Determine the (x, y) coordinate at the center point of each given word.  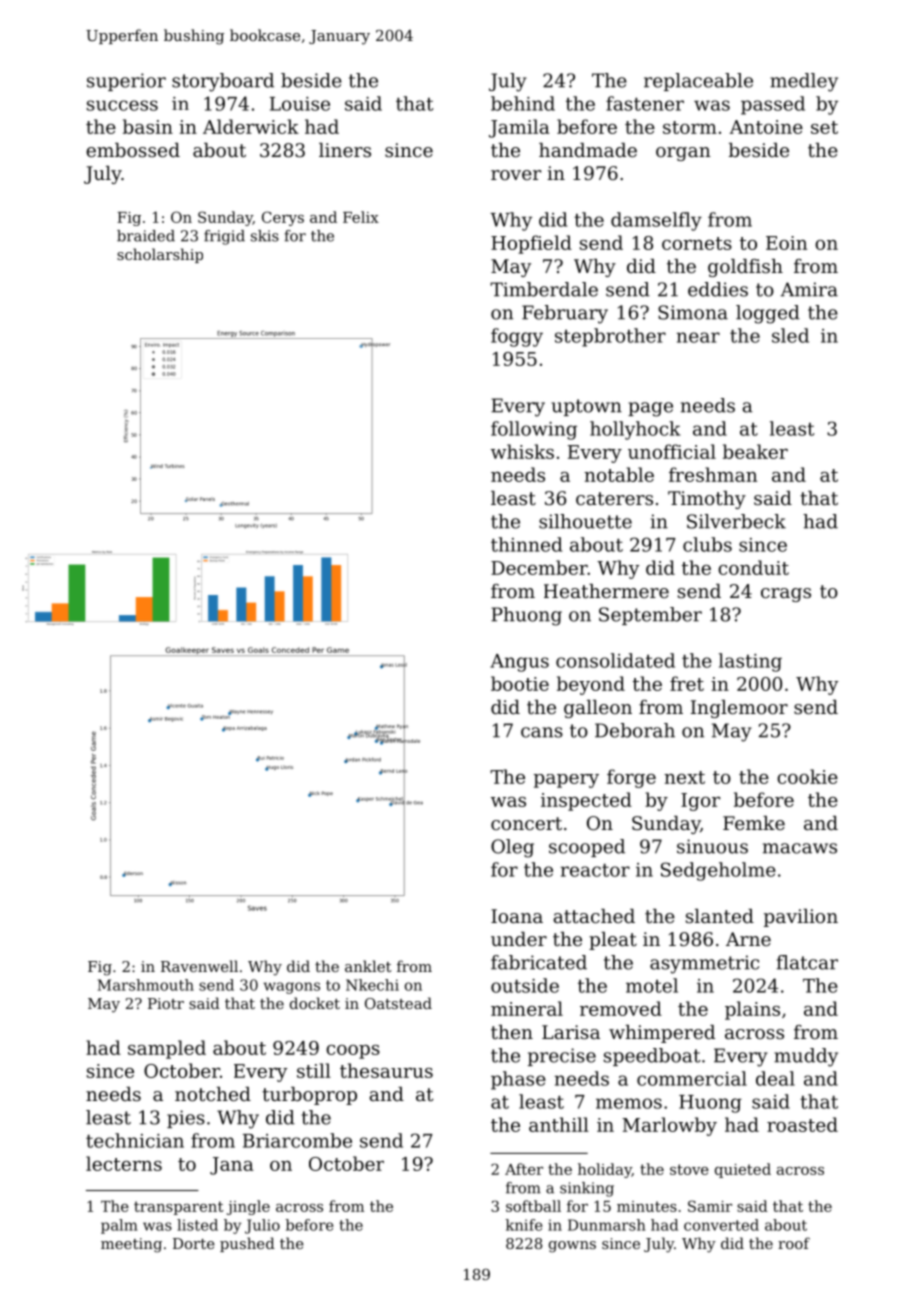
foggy (517, 337)
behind (523, 103)
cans (542, 732)
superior (126, 82)
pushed (247, 1244)
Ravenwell (199, 966)
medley (804, 82)
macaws (800, 848)
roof (794, 1243)
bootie (520, 683)
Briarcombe (297, 1140)
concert (526, 823)
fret (687, 683)
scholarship (160, 255)
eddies (718, 289)
